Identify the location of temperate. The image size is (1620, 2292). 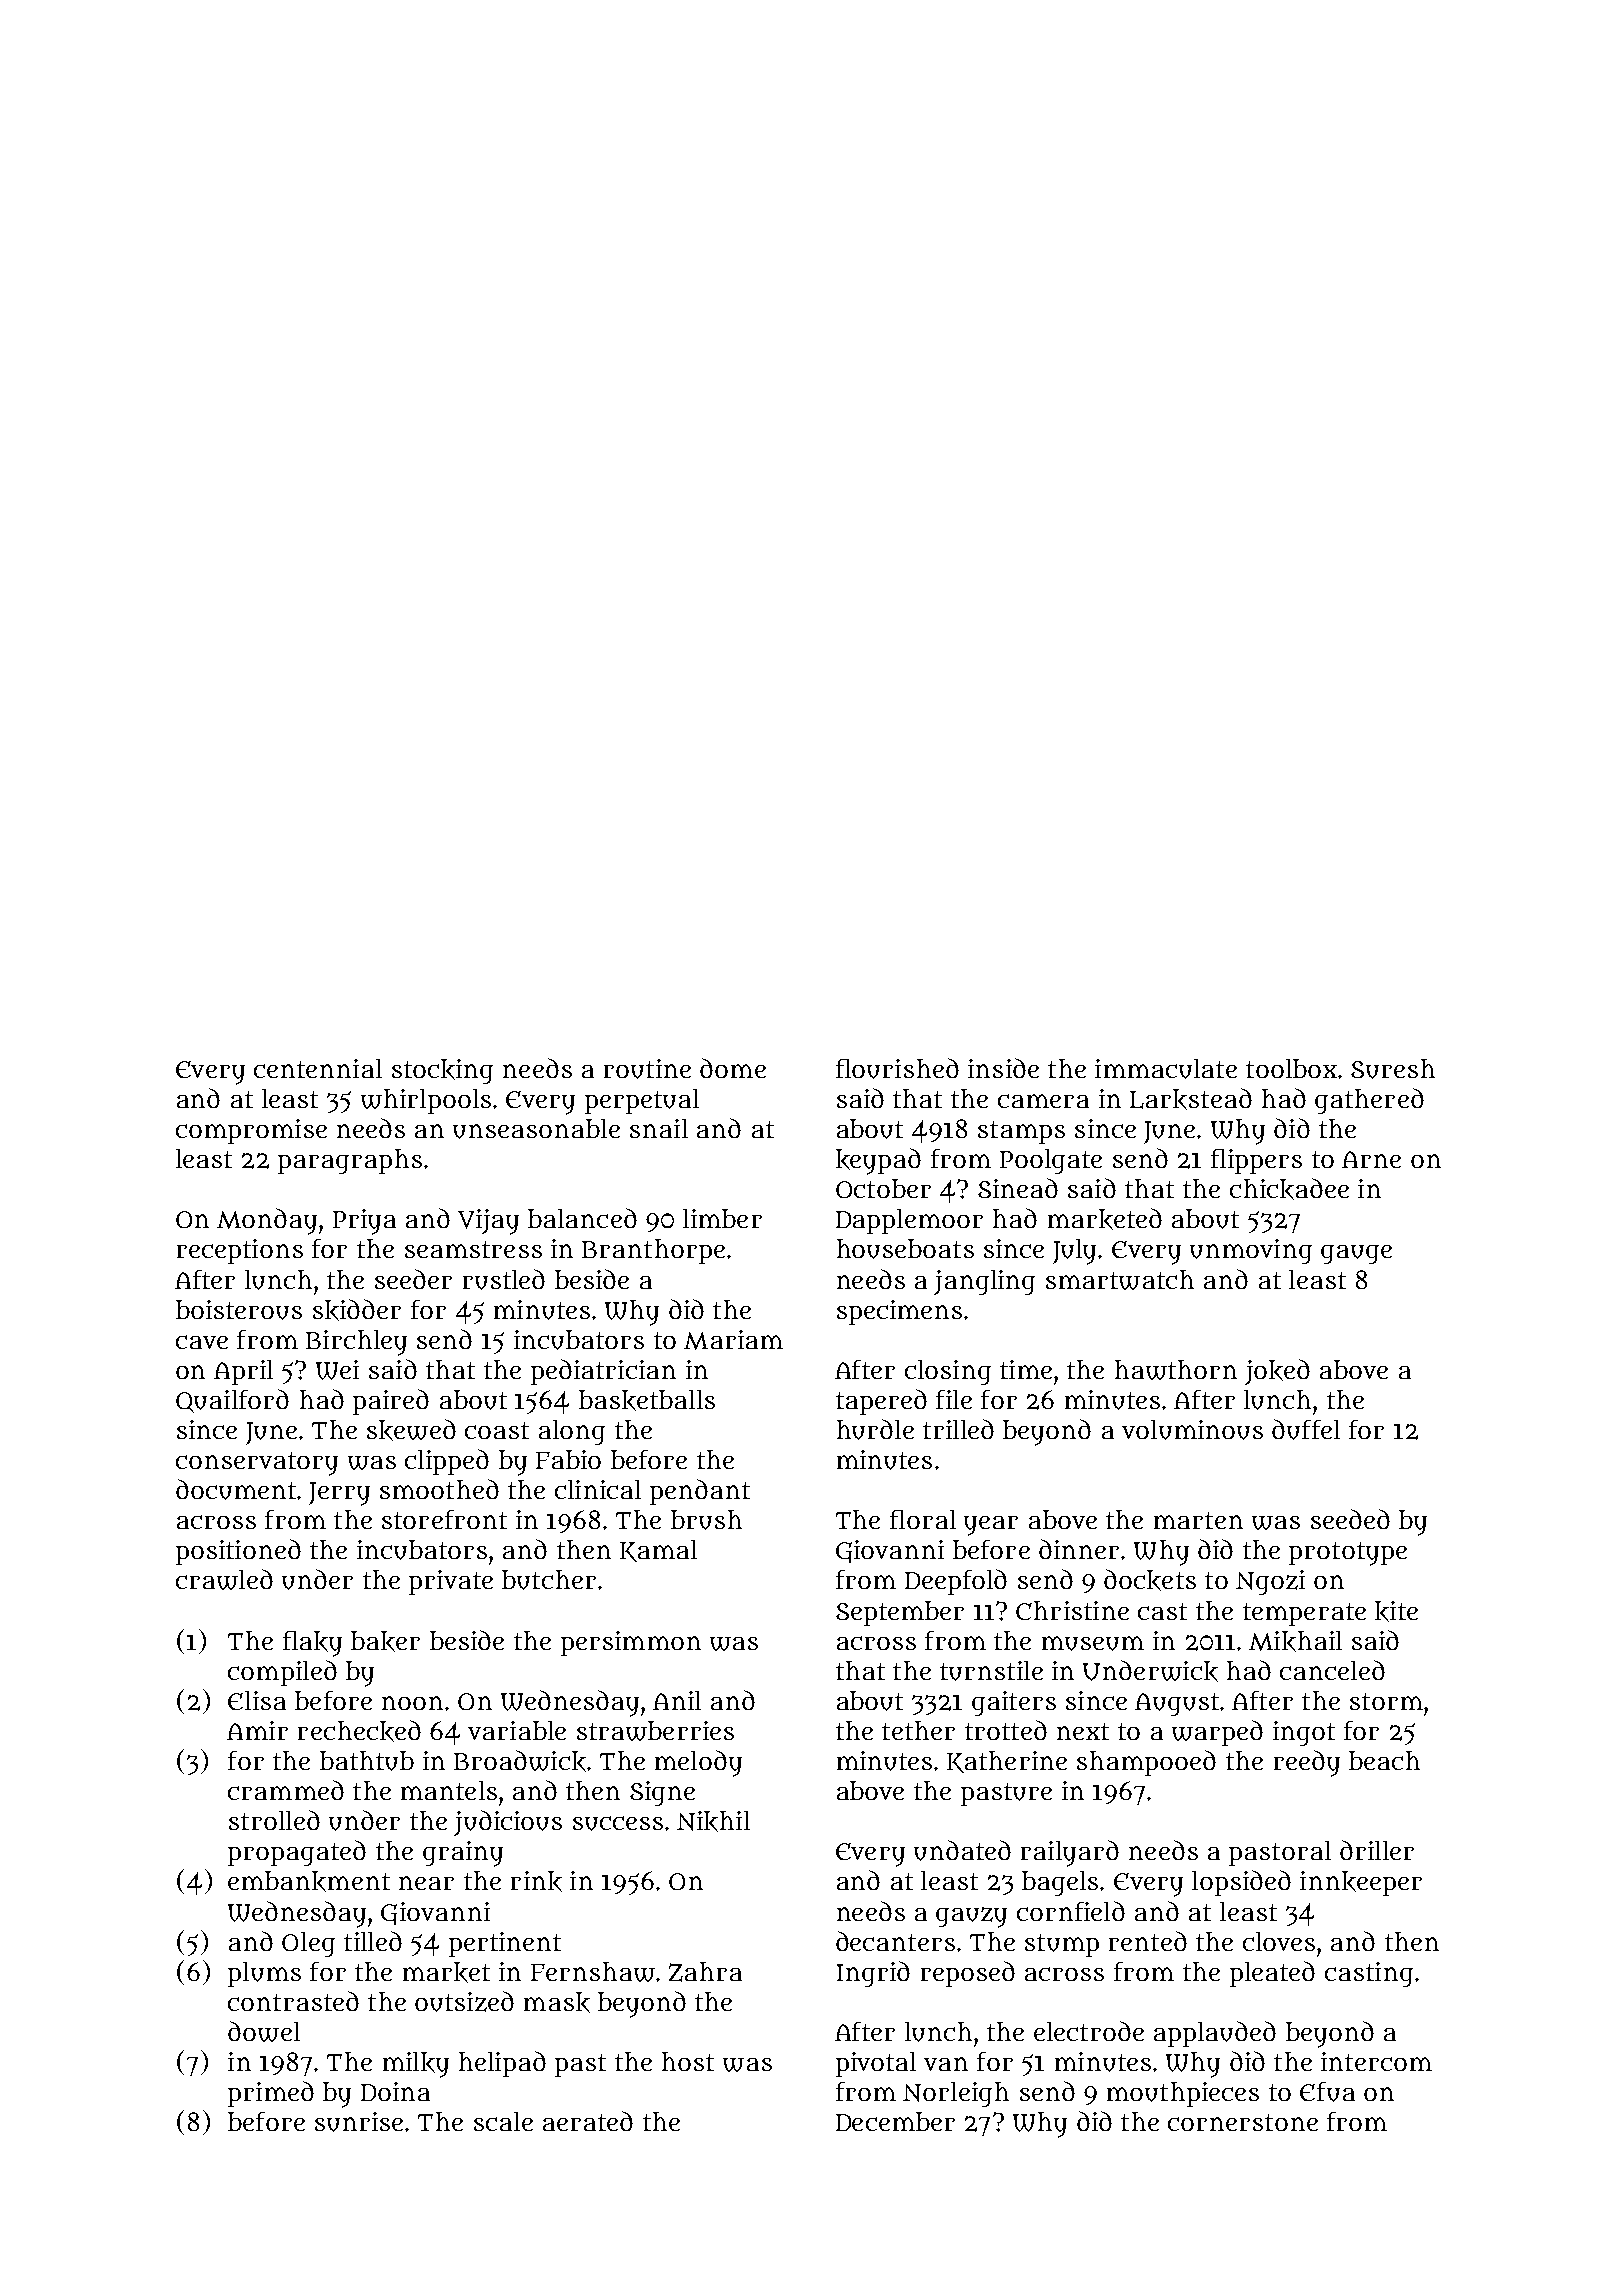
(1304, 1614).
